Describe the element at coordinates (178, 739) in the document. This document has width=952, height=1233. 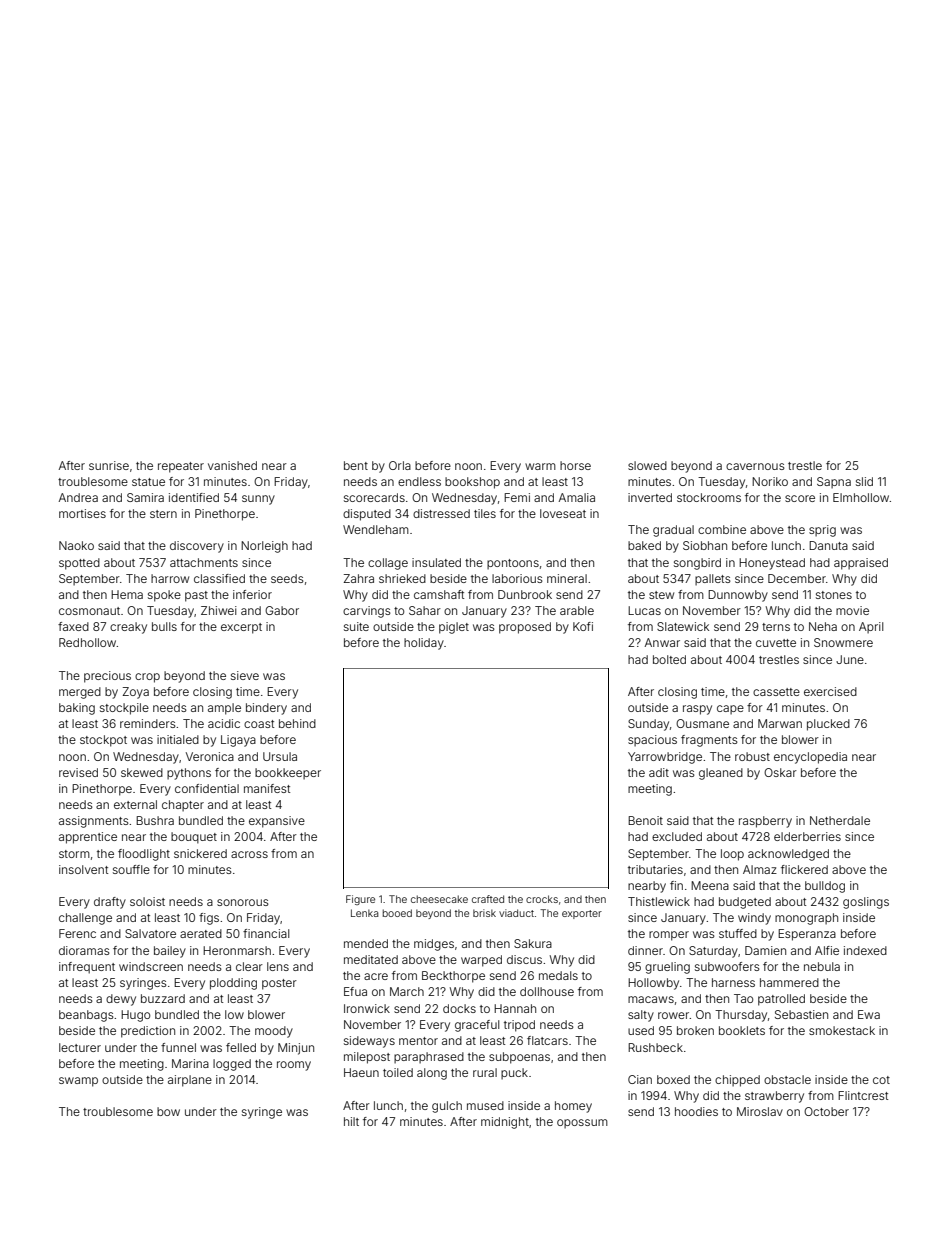
I see `initialed` at that location.
